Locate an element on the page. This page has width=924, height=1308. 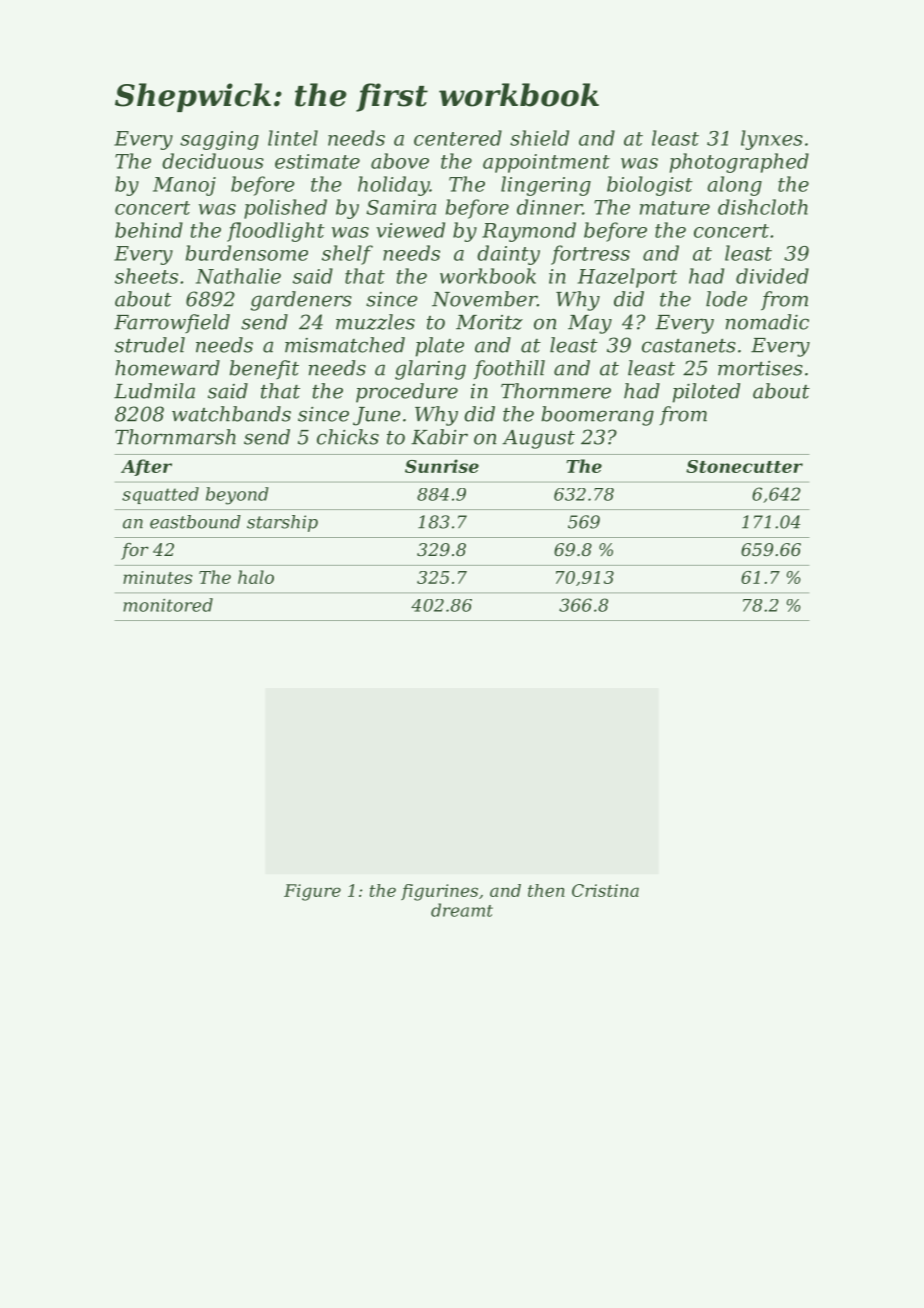
Figure is located at coordinates (312, 892).
